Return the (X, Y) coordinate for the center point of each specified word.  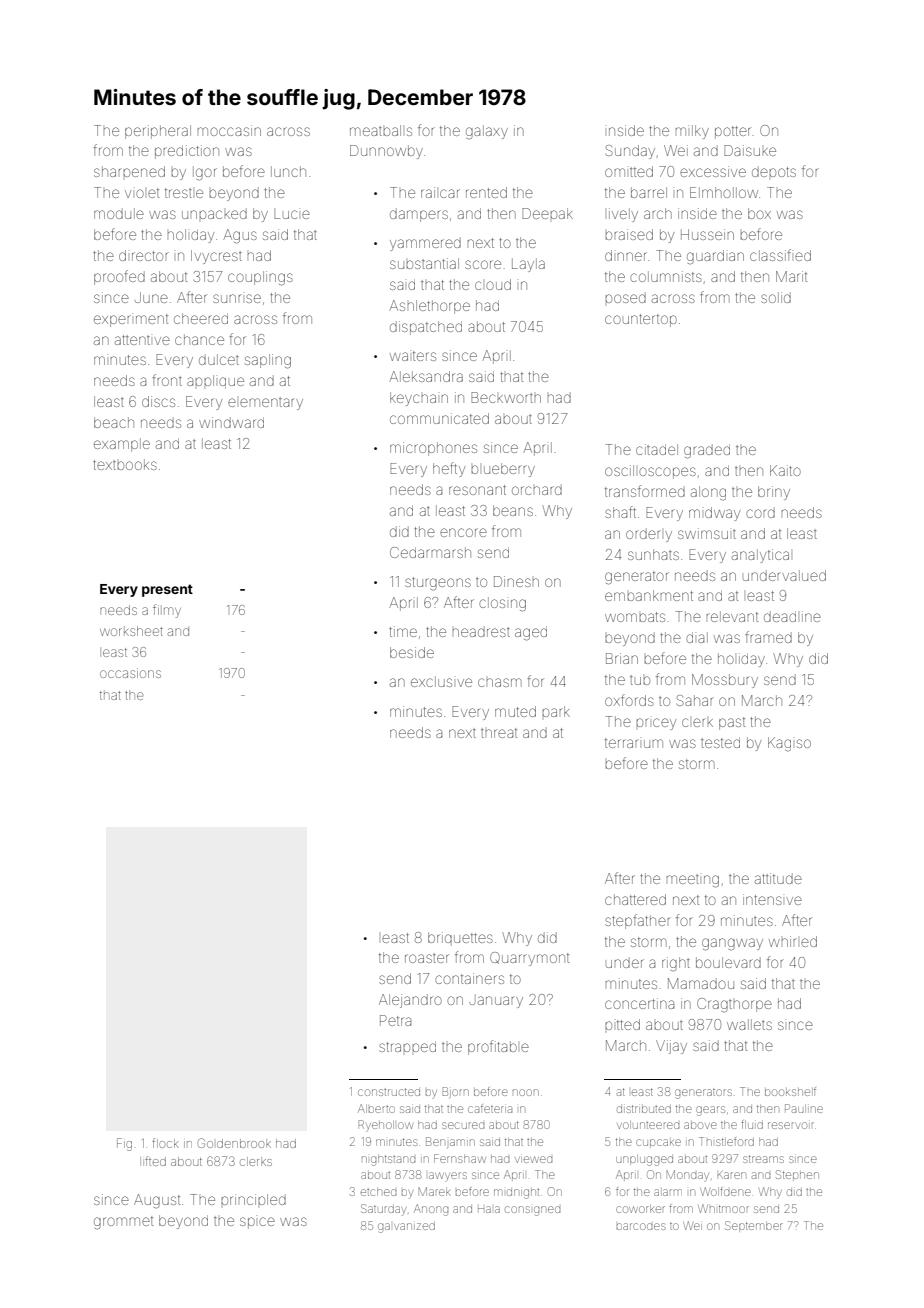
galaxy (487, 132)
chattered (635, 899)
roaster (427, 958)
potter (733, 132)
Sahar (695, 700)
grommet (123, 1223)
